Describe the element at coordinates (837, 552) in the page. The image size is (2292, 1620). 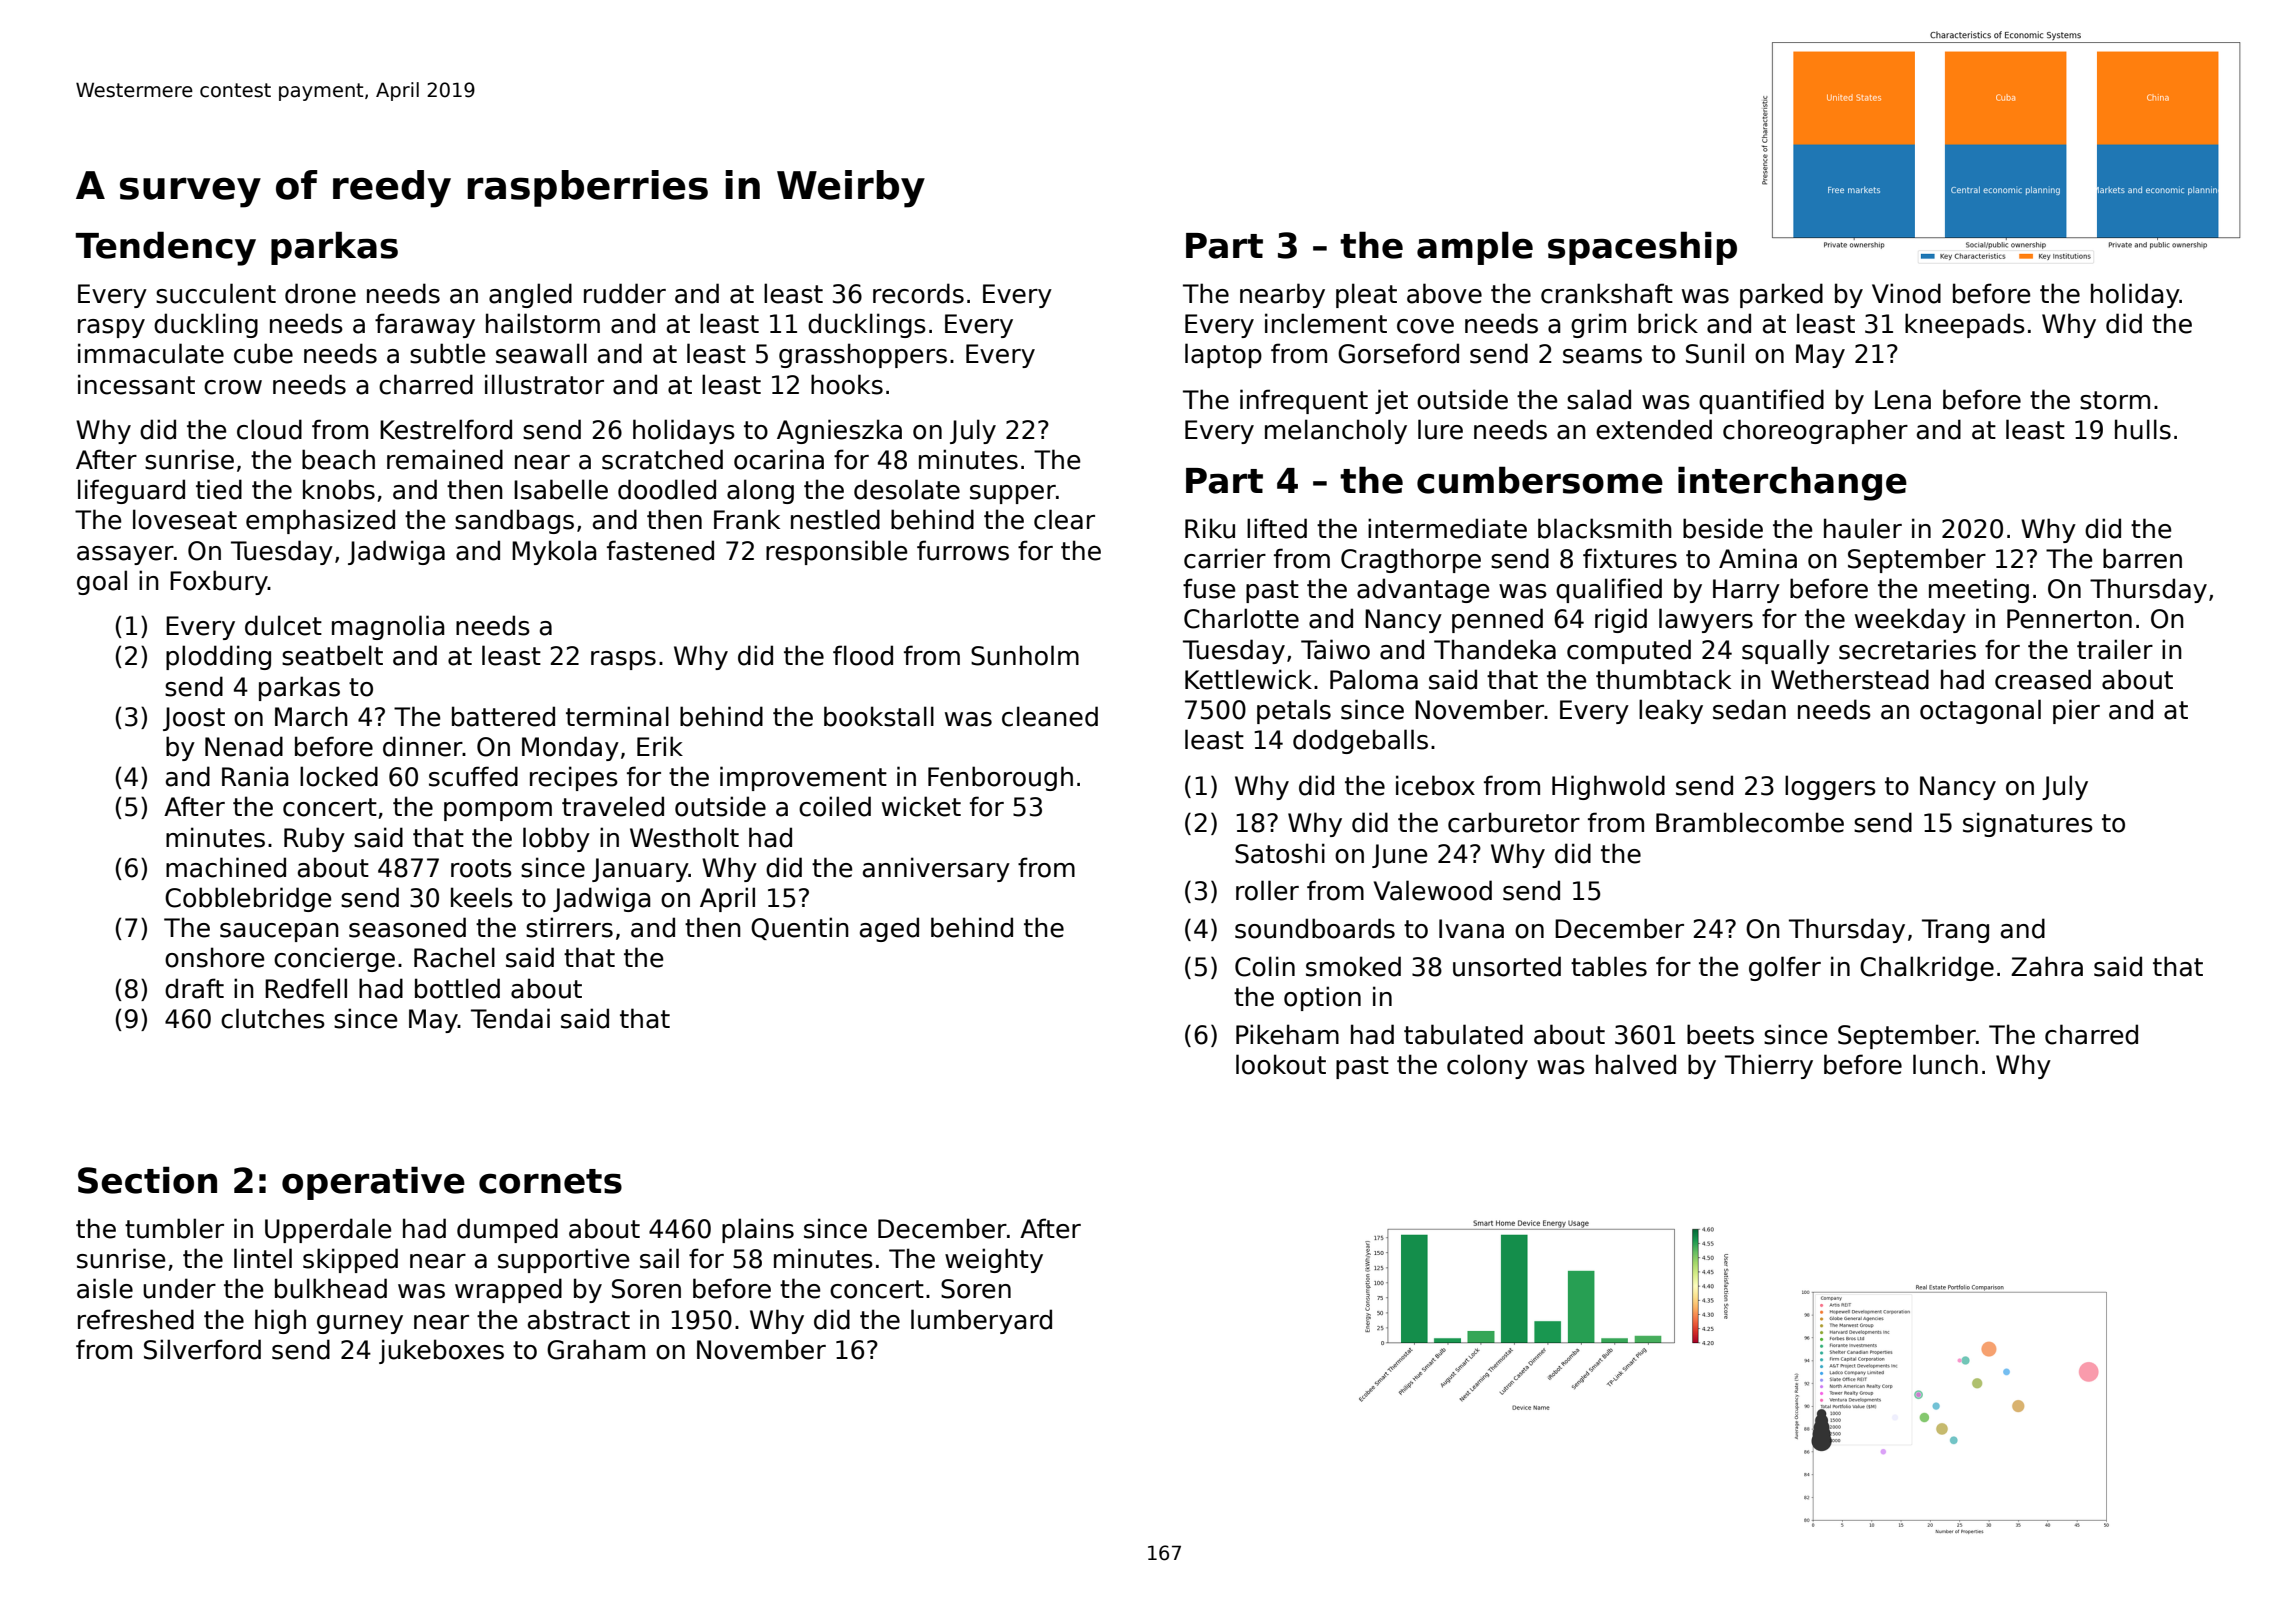
I see `responsible` at that location.
